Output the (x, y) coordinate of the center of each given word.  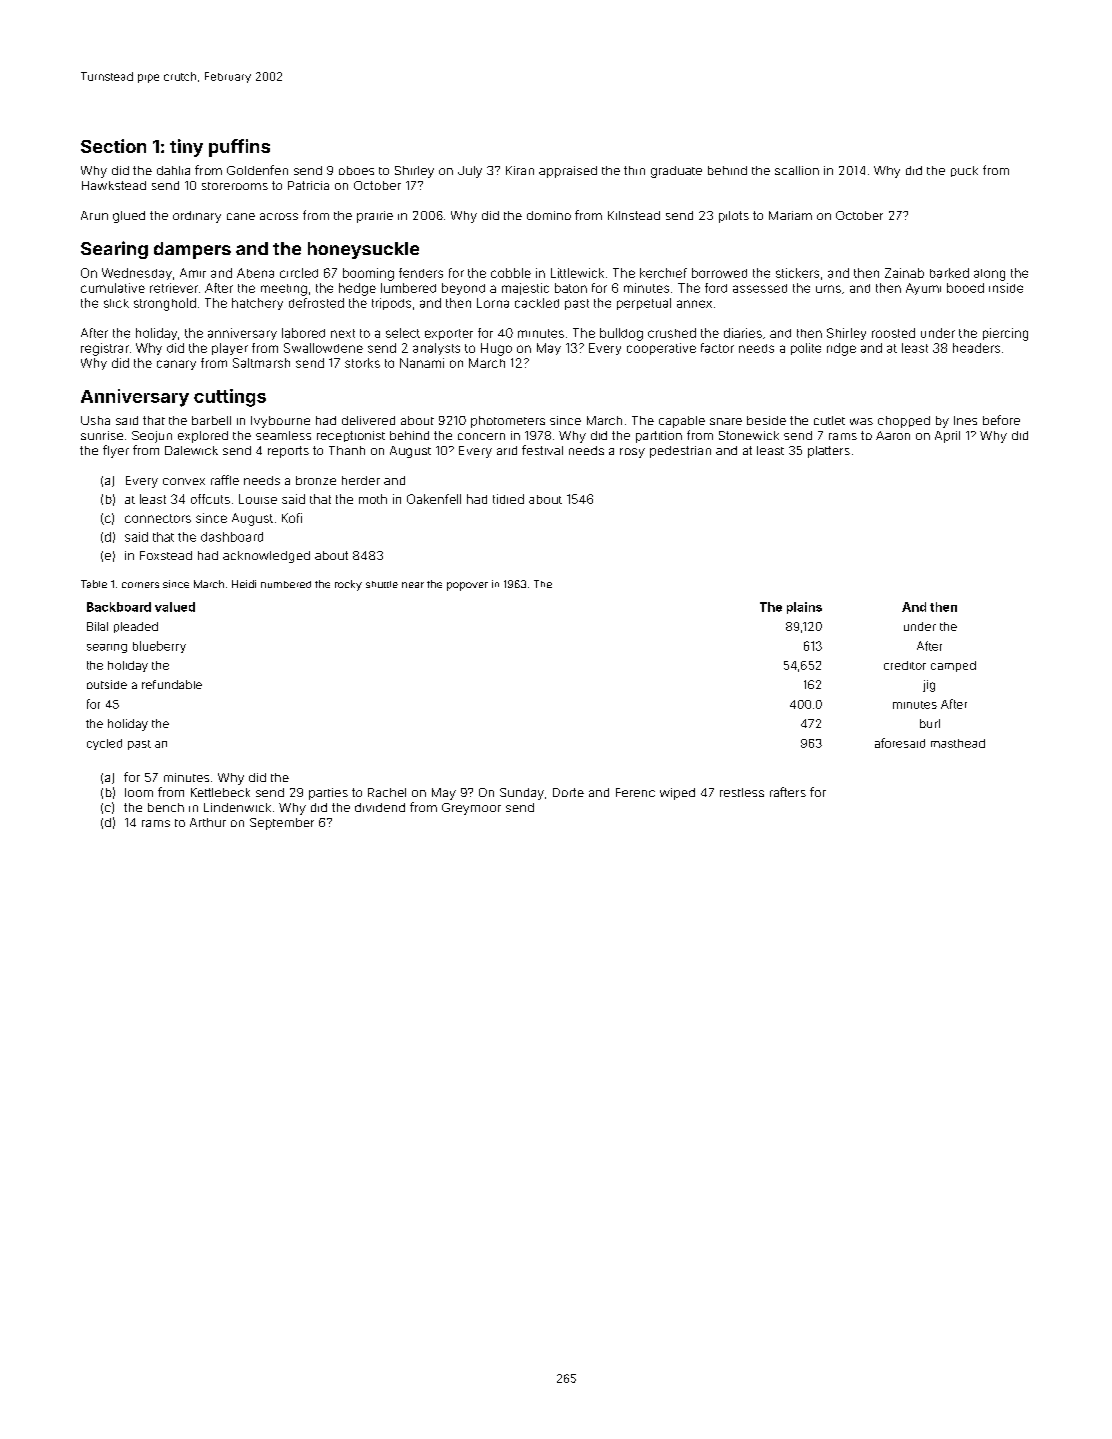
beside (766, 420)
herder (361, 480)
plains (804, 608)
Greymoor (471, 809)
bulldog (621, 334)
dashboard (232, 537)
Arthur (208, 822)
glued (129, 217)
